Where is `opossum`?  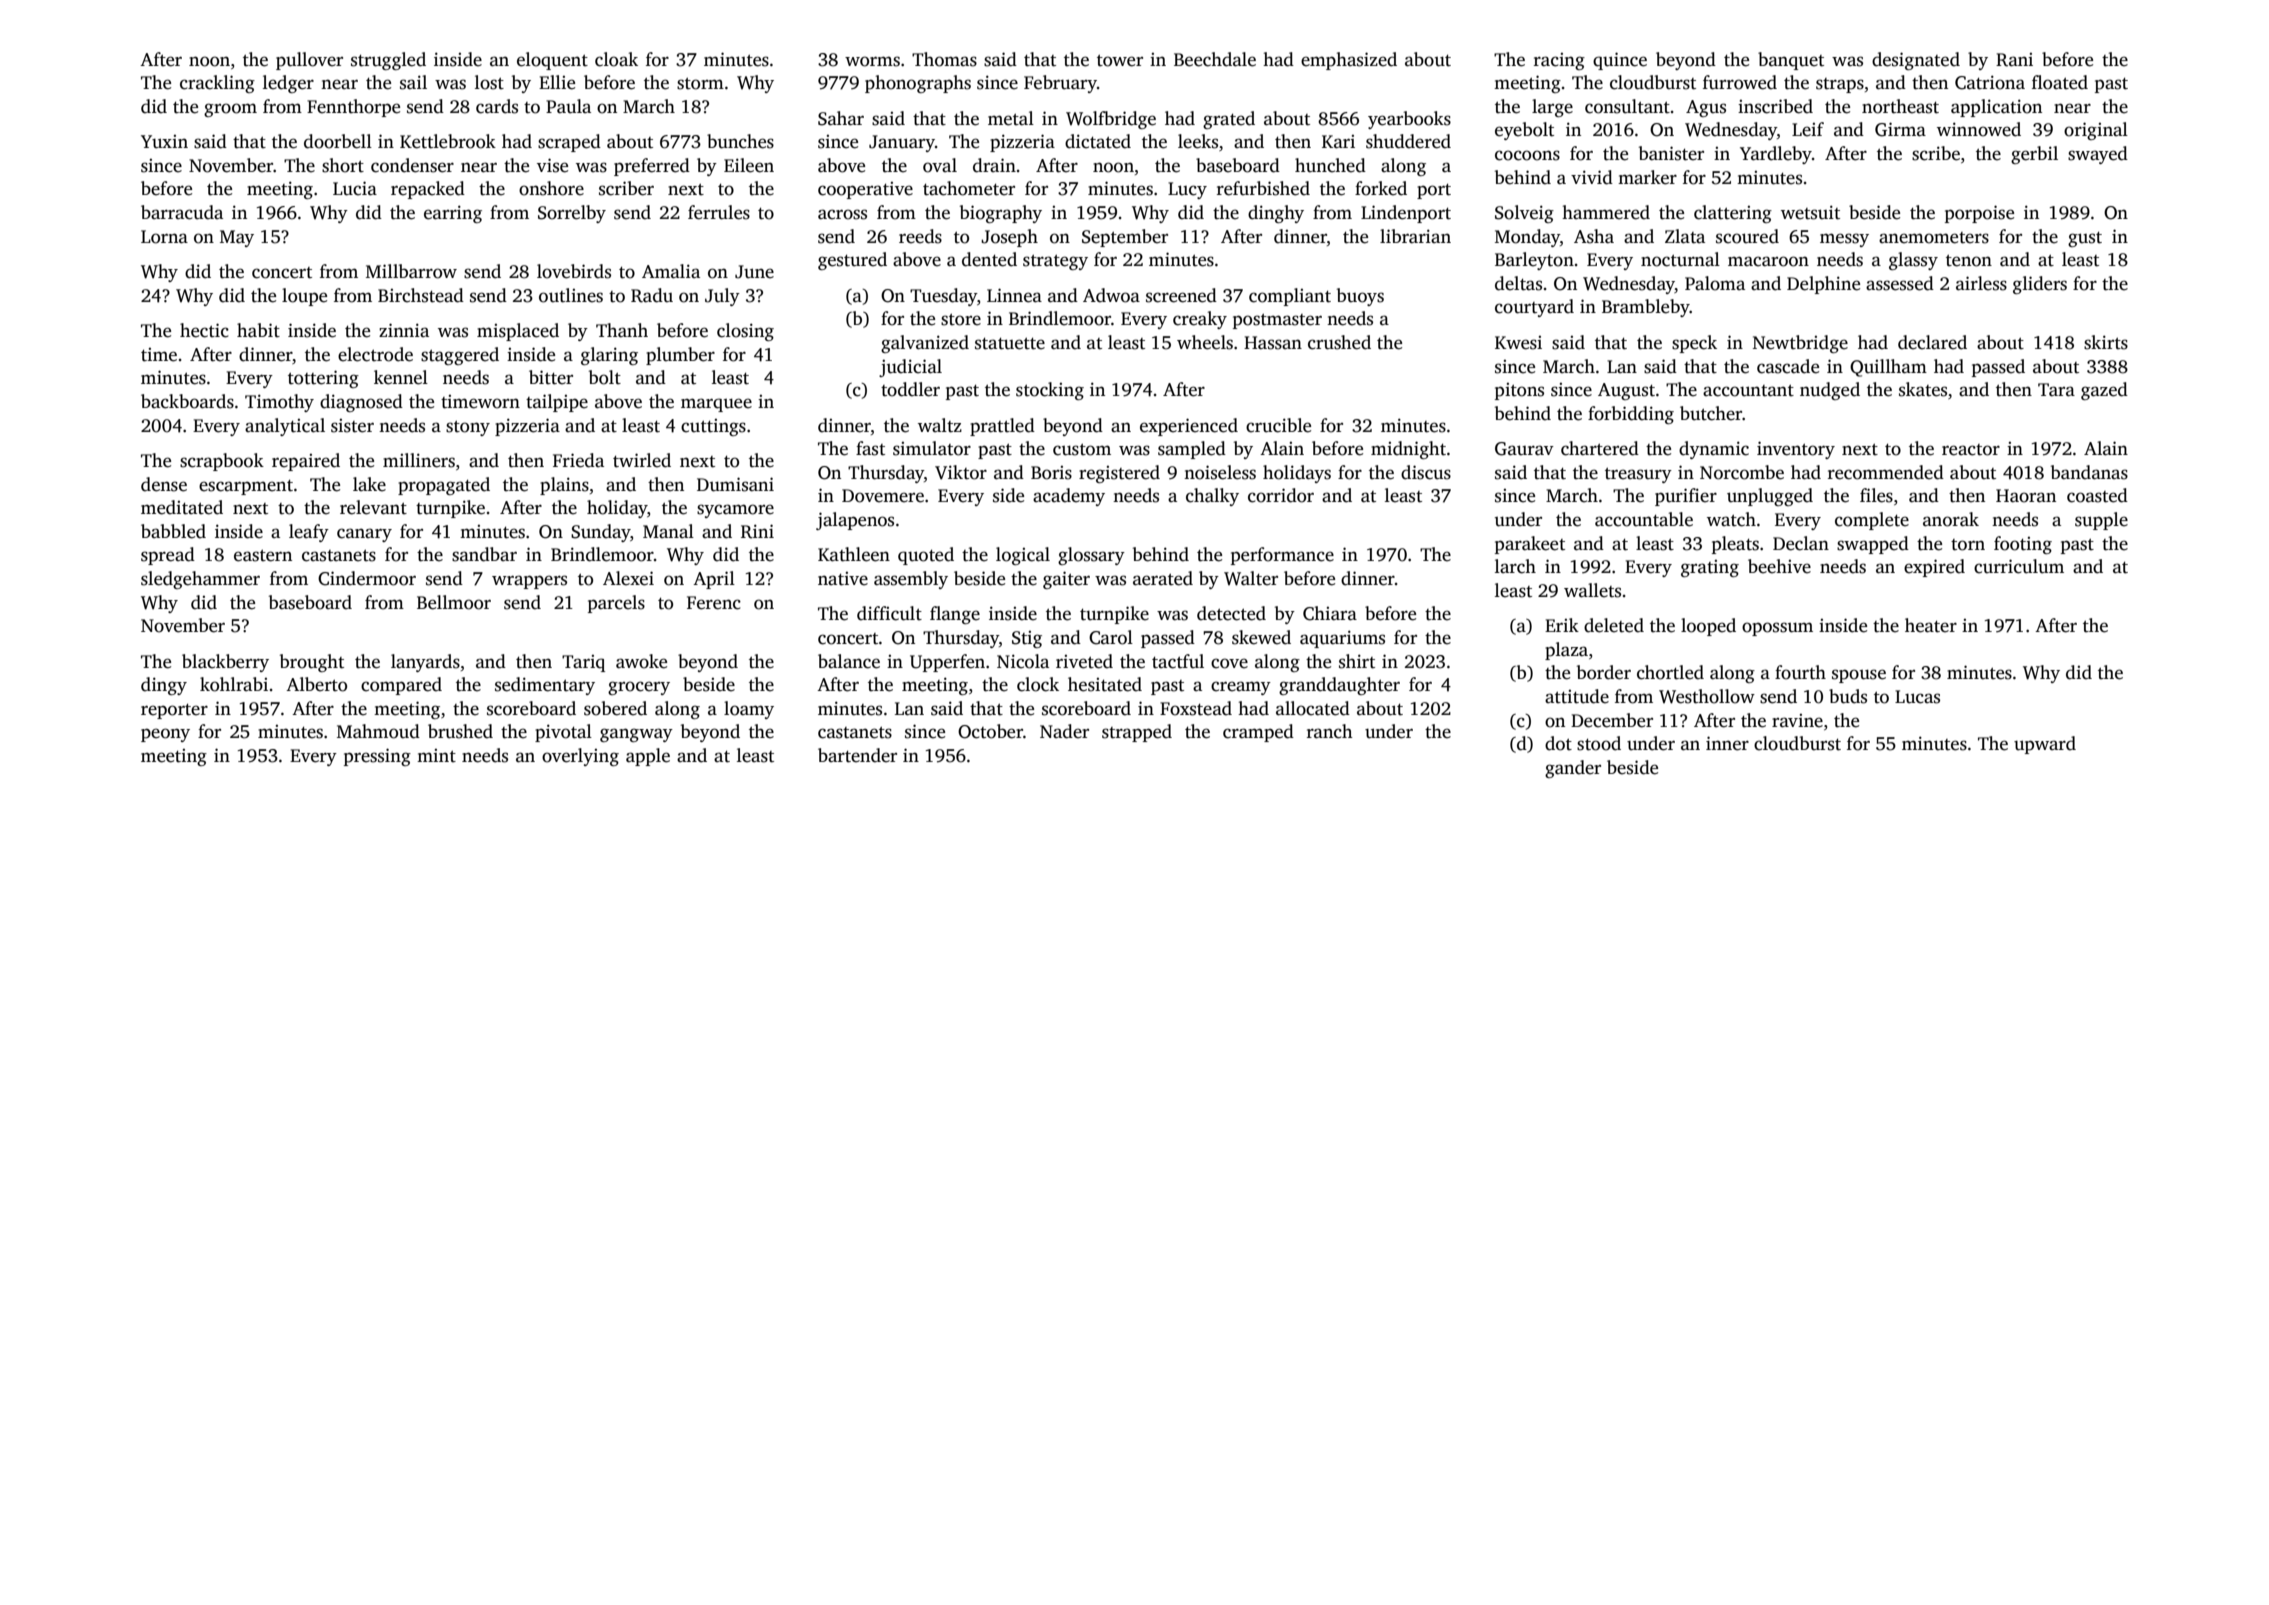
opossum is located at coordinates (1777, 629).
